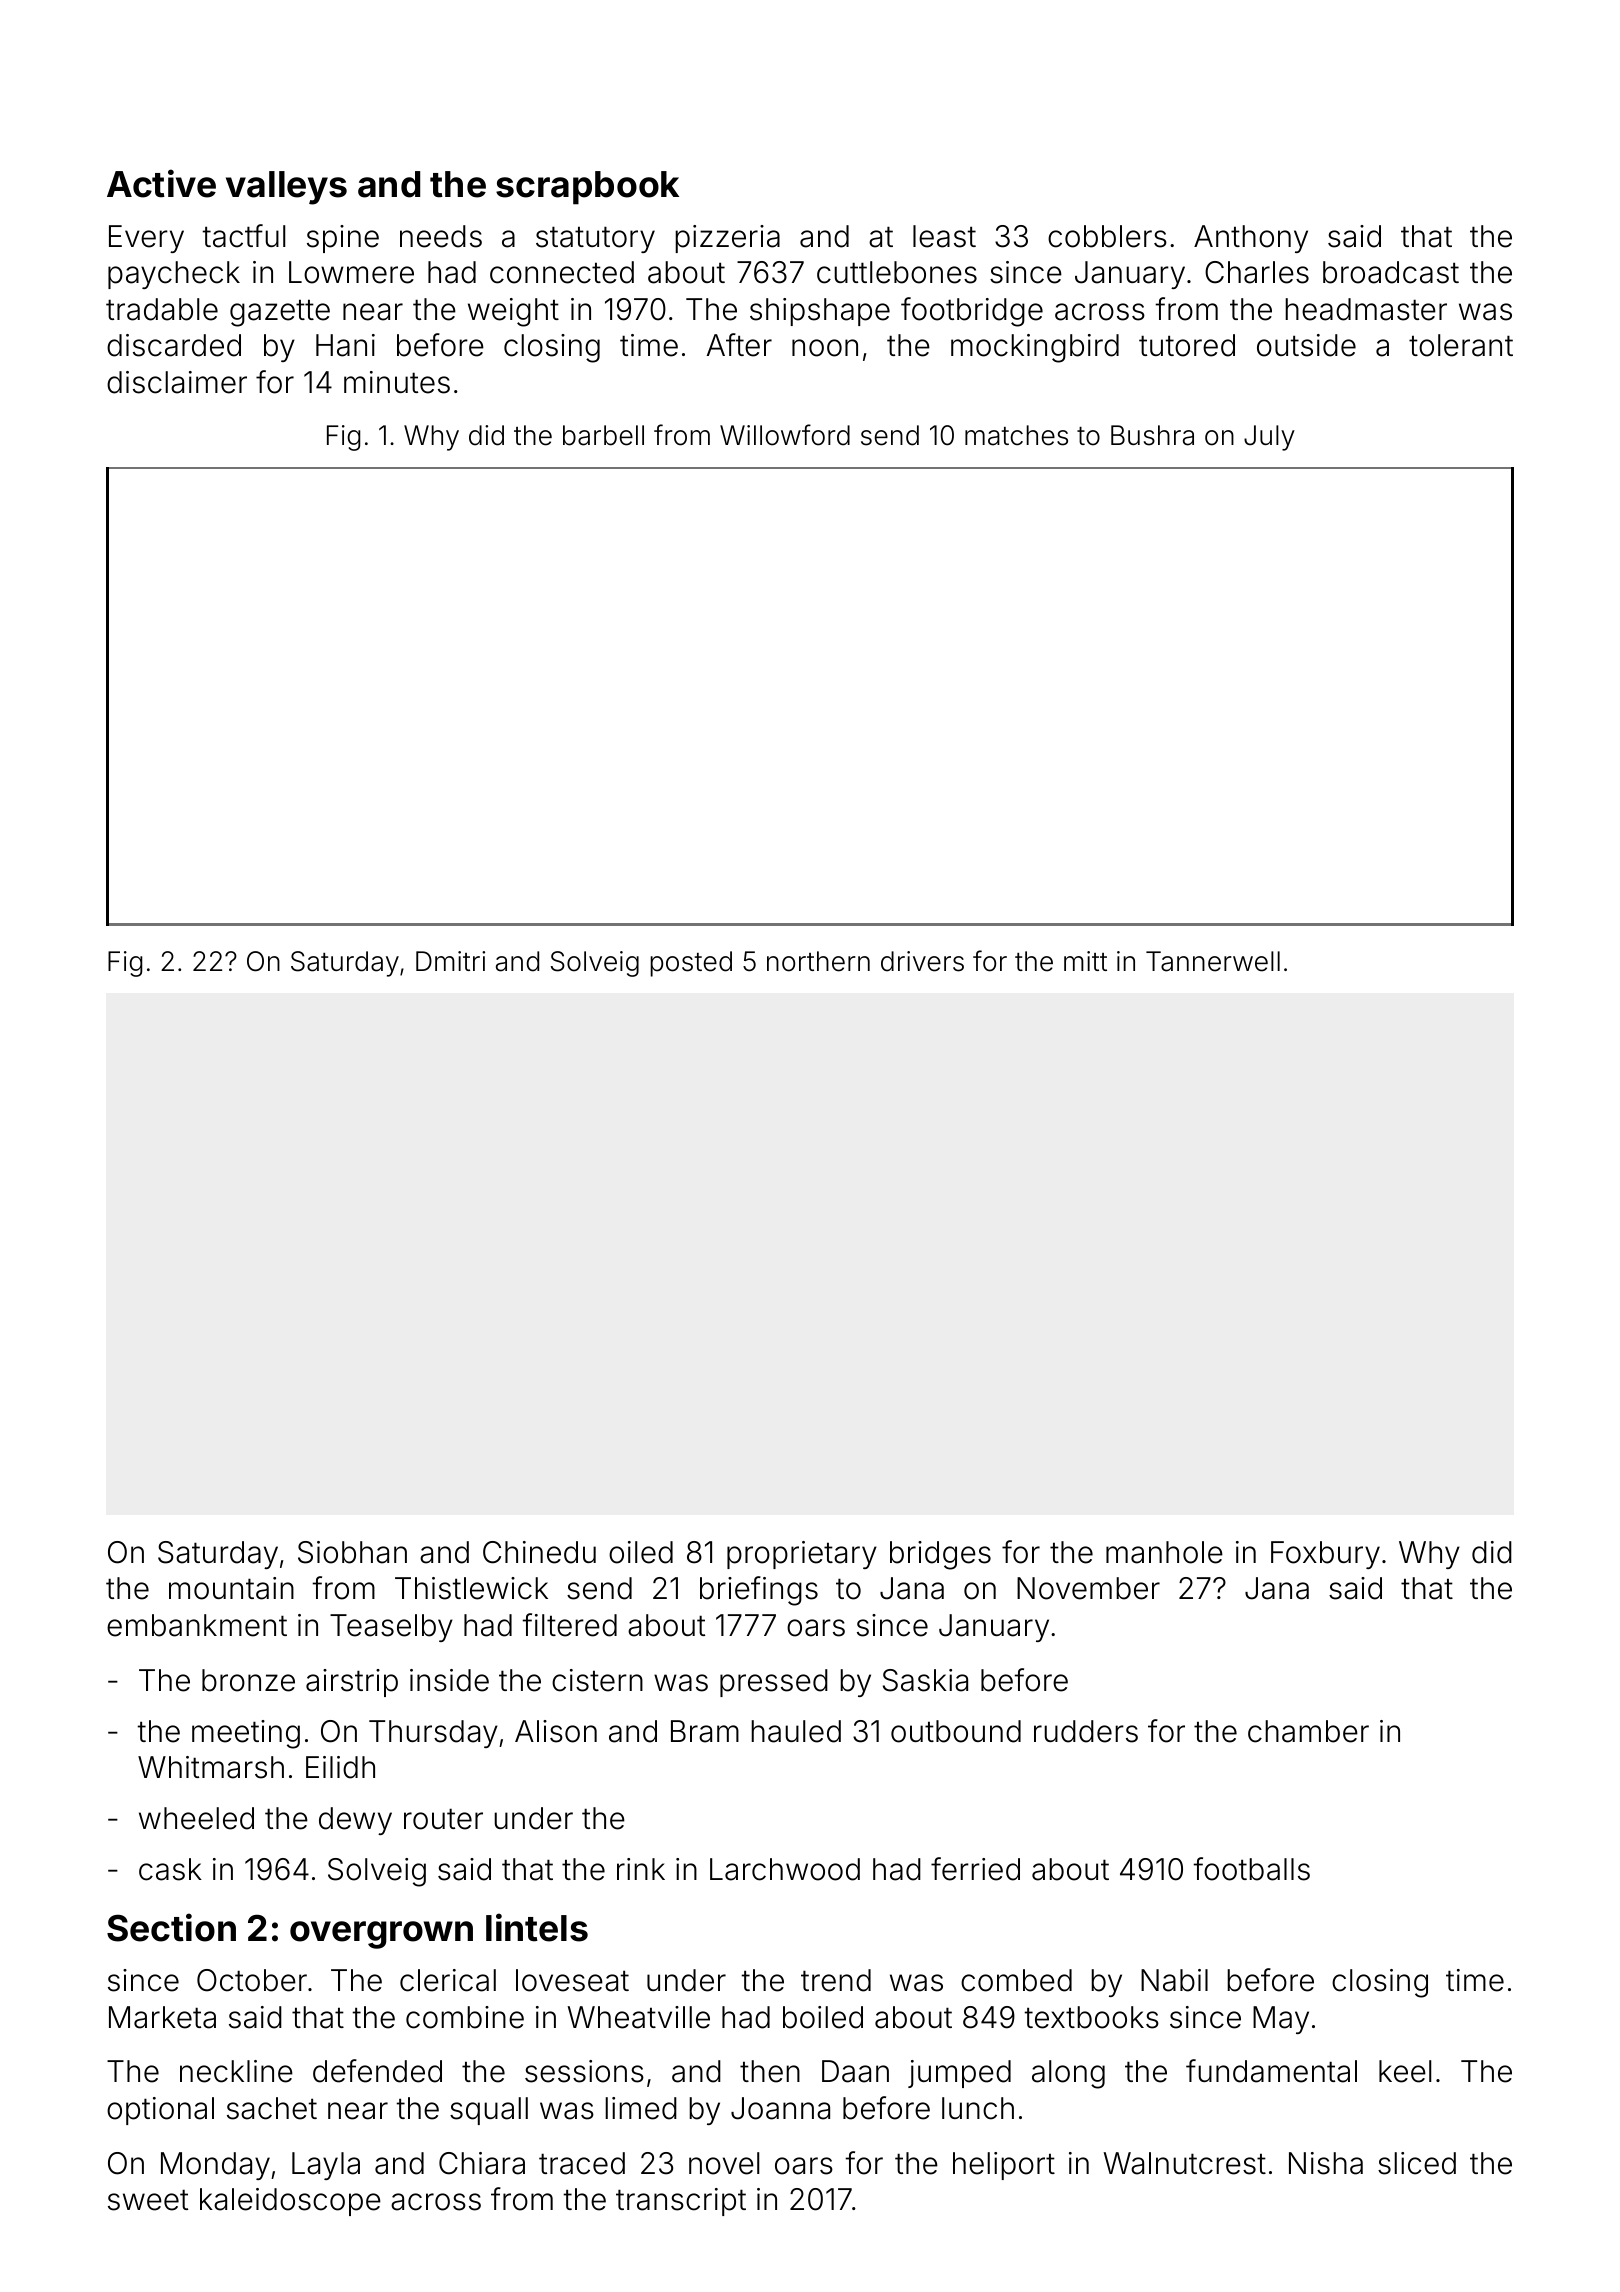 This screenshot has height=2292, width=1620. Describe the element at coordinates (603, 435) in the screenshot. I see `barbell` at that location.
